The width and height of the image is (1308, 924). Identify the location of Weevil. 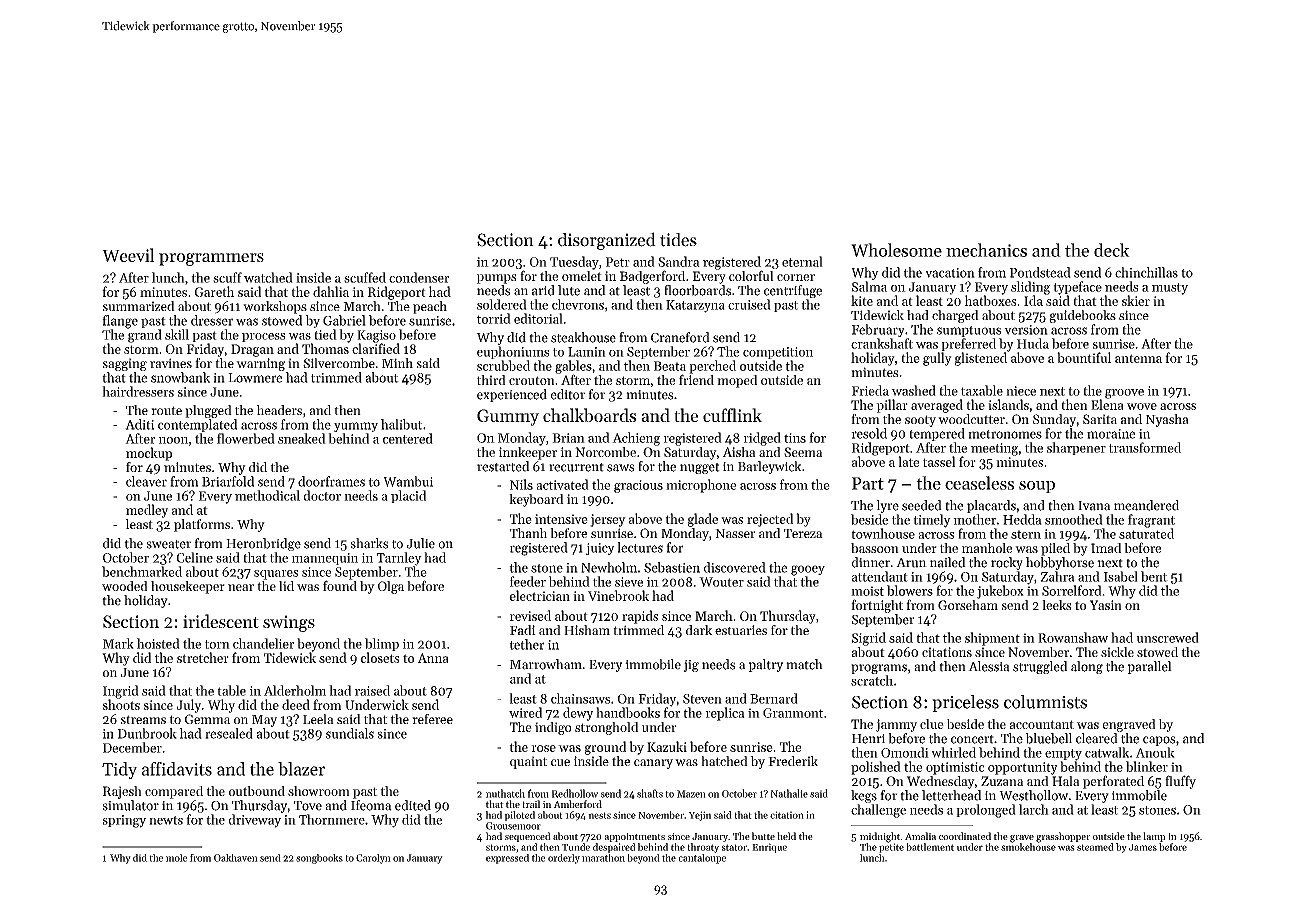
(128, 255).
